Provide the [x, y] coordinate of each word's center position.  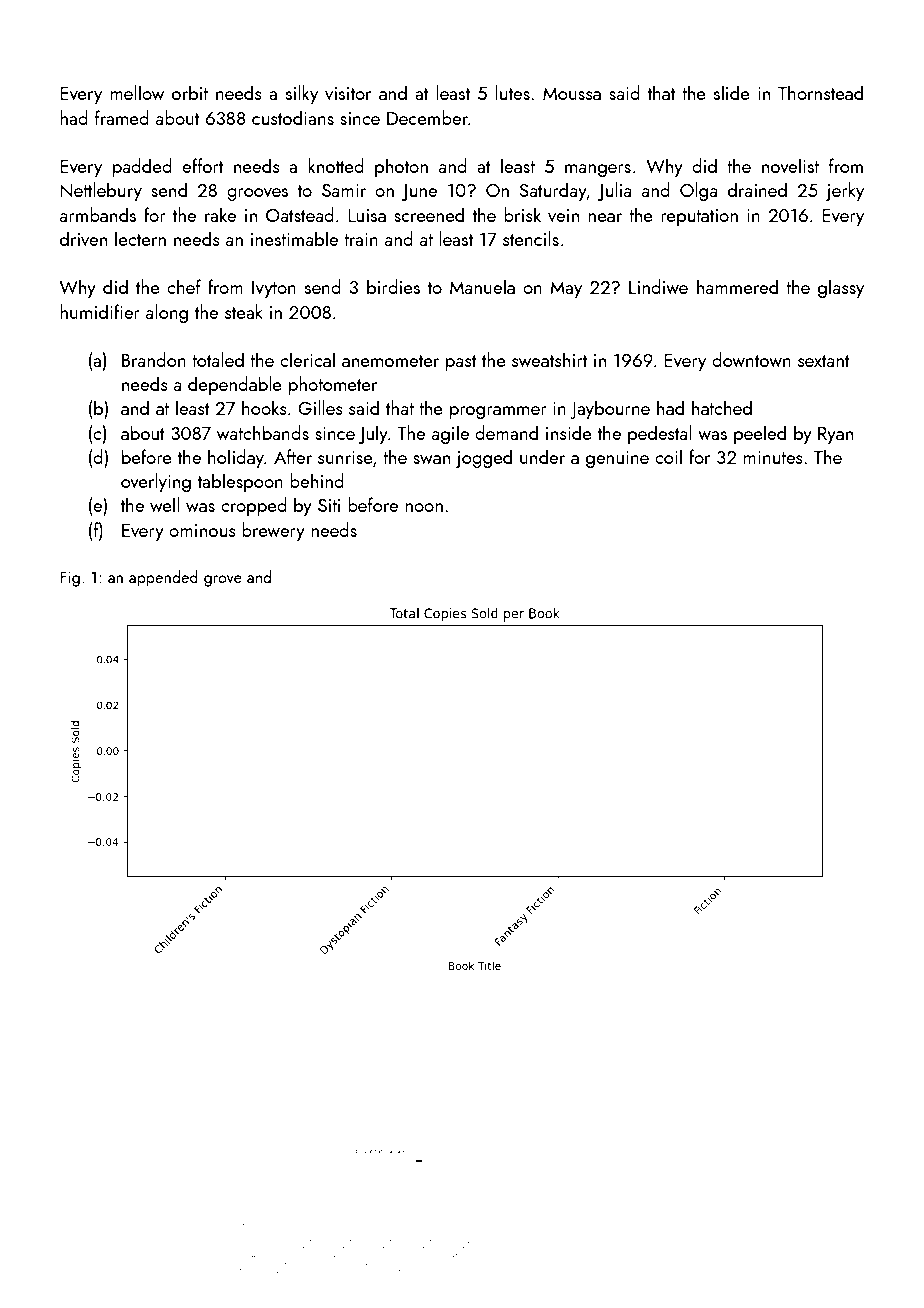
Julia [615, 191]
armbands [98, 214]
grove [223, 581]
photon [401, 167]
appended [163, 578]
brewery [273, 531]
